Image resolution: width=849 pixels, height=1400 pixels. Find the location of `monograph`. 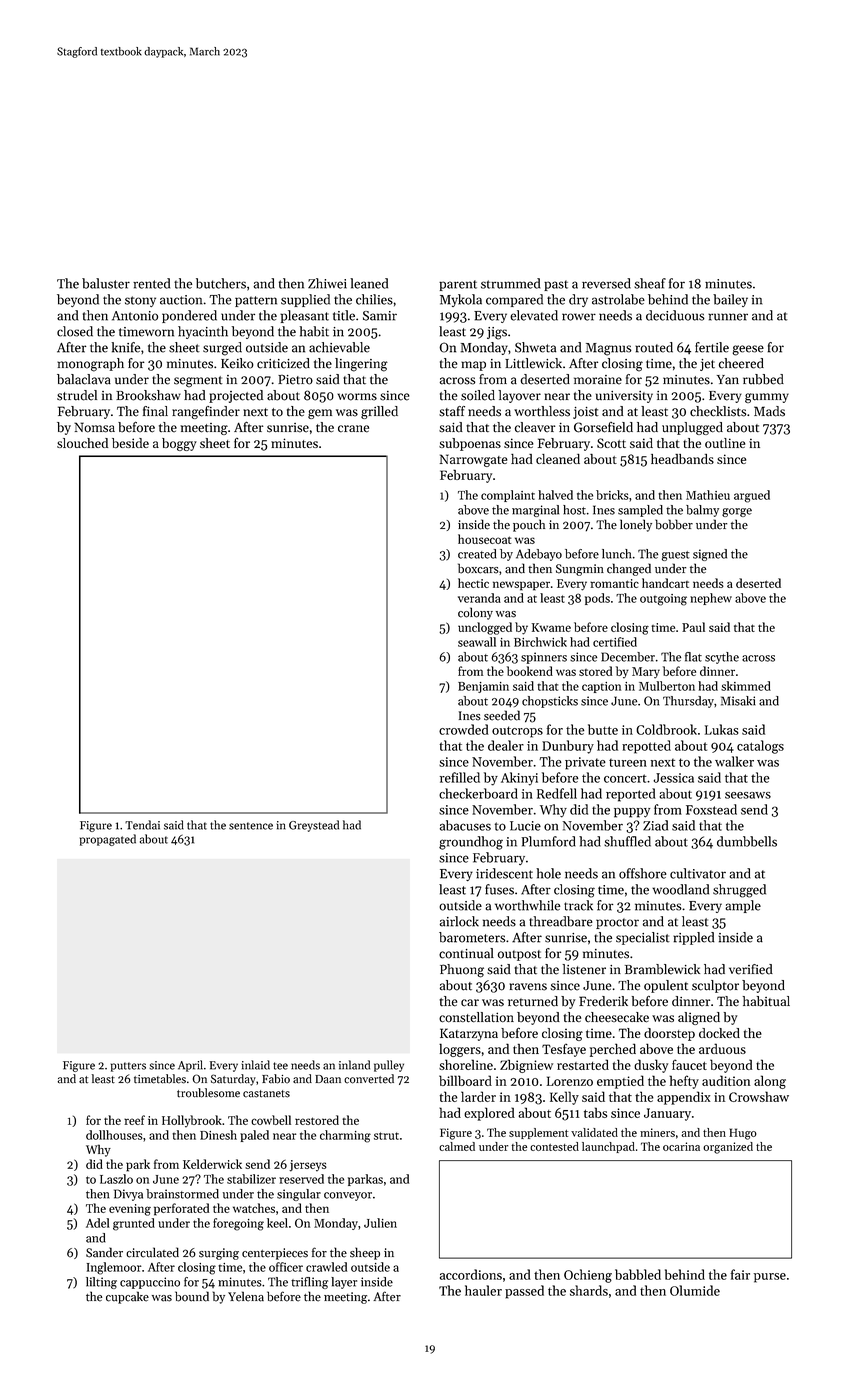

monograph is located at coordinates (90, 365).
